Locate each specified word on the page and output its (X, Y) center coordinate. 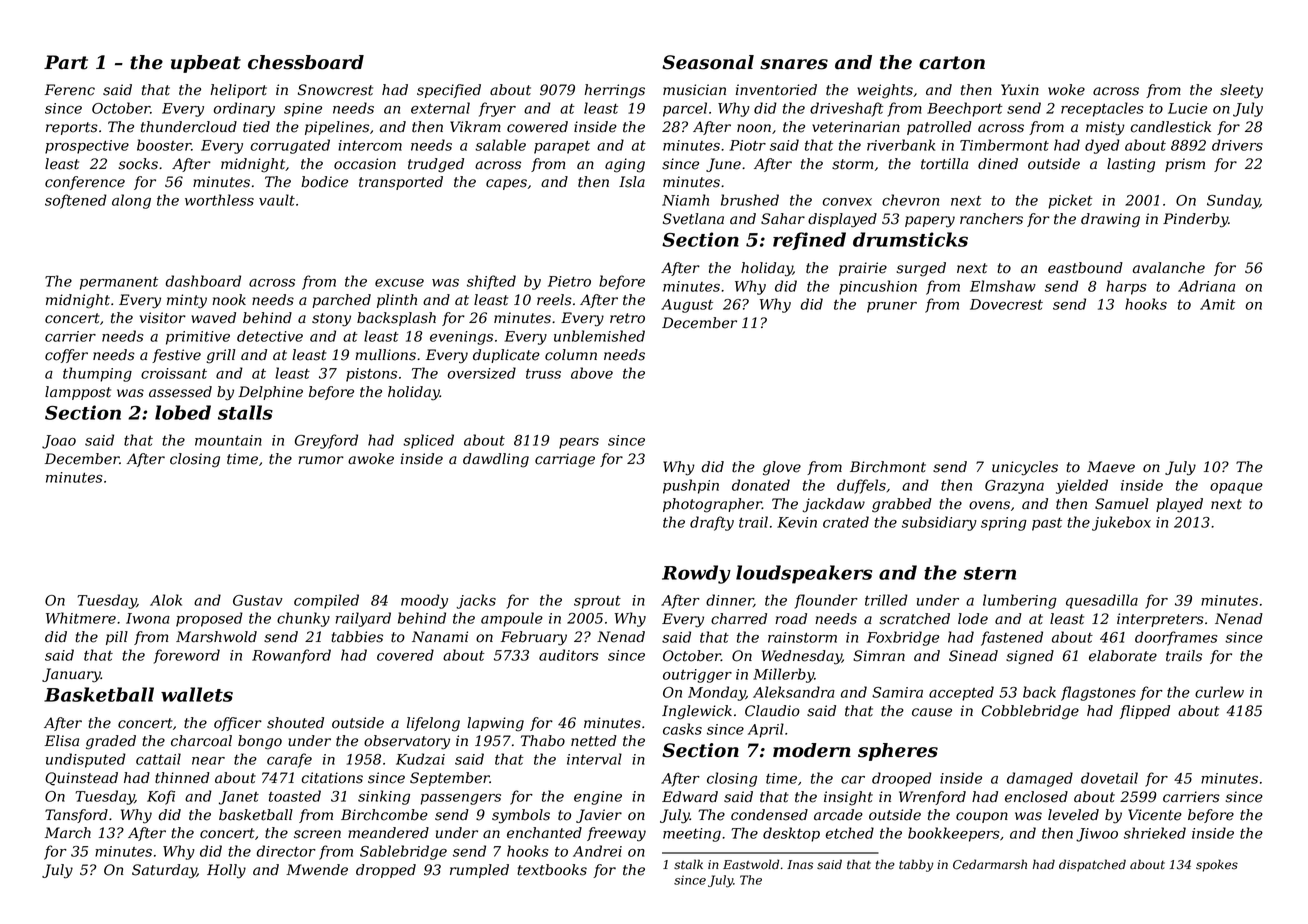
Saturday (164, 871)
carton (952, 63)
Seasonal (708, 62)
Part (66, 62)
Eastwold (751, 864)
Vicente (1155, 815)
